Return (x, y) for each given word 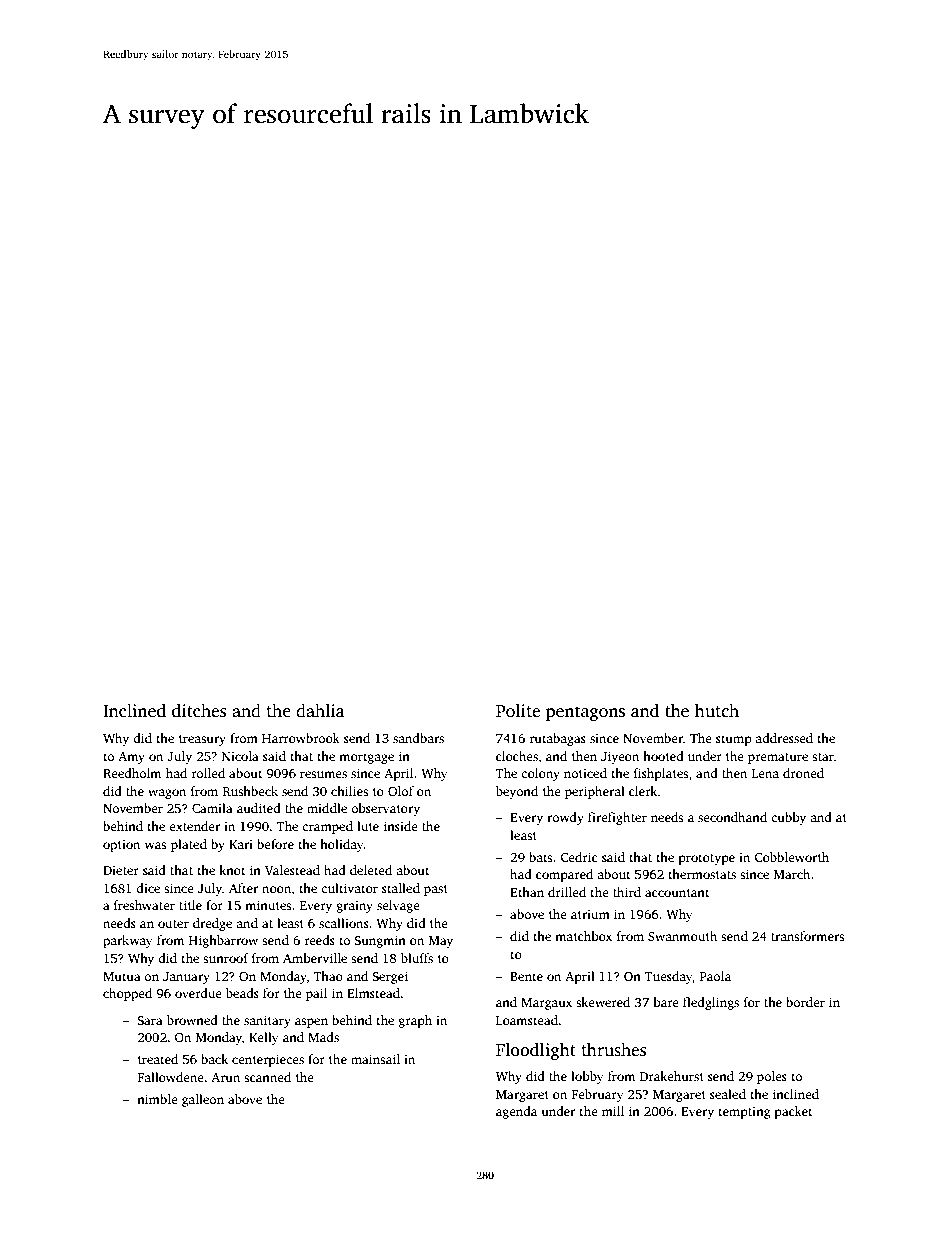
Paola (715, 976)
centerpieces (268, 1060)
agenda (516, 1112)
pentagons (585, 713)
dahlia (320, 710)
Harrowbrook (301, 738)
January (186, 978)
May (441, 942)
